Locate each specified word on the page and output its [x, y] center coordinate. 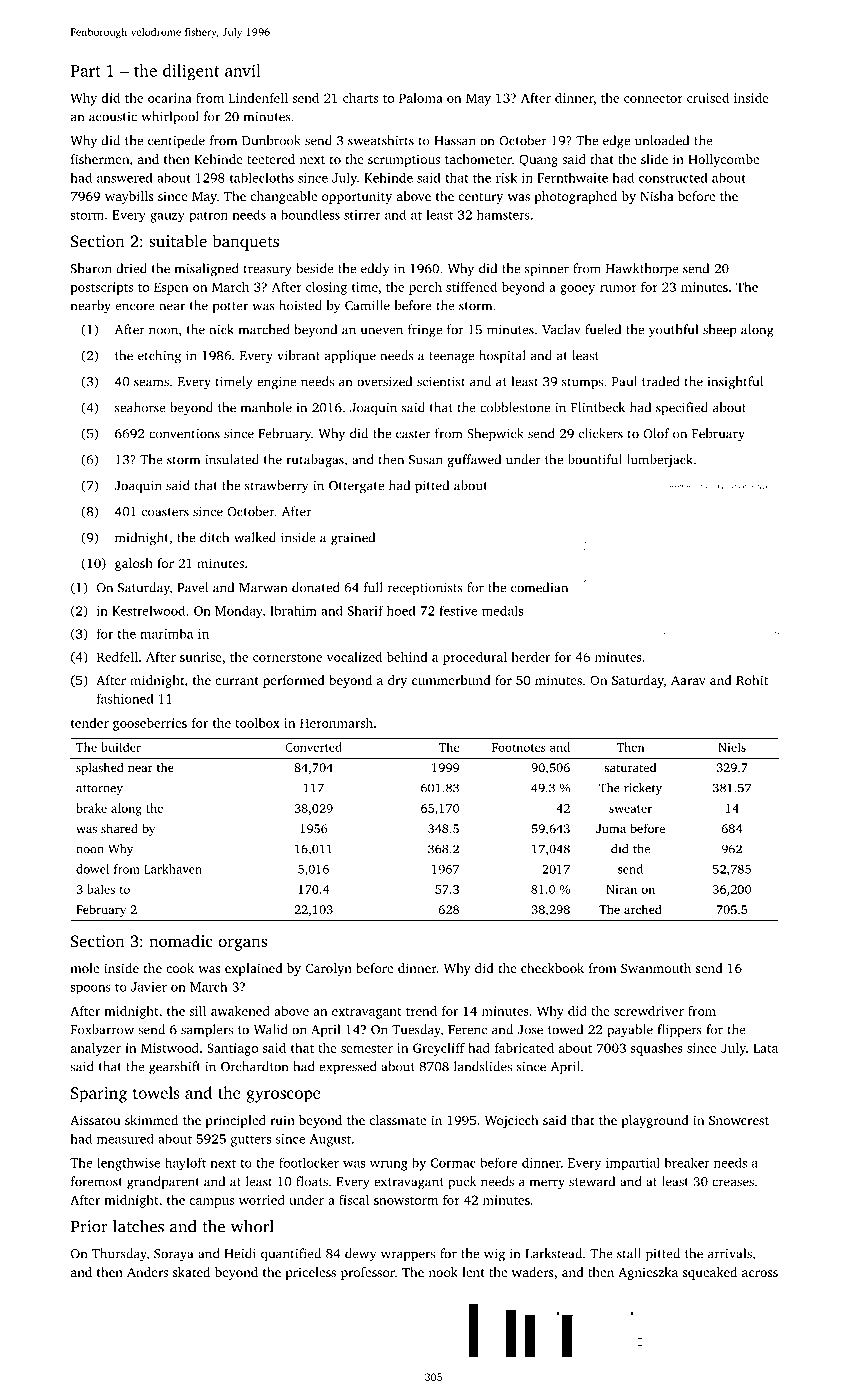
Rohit [752, 680]
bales [101, 889]
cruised [708, 98]
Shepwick [495, 434]
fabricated [524, 1048]
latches [138, 1226]
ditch [214, 537]
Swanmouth [656, 968]
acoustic [113, 117]
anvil [243, 70]
